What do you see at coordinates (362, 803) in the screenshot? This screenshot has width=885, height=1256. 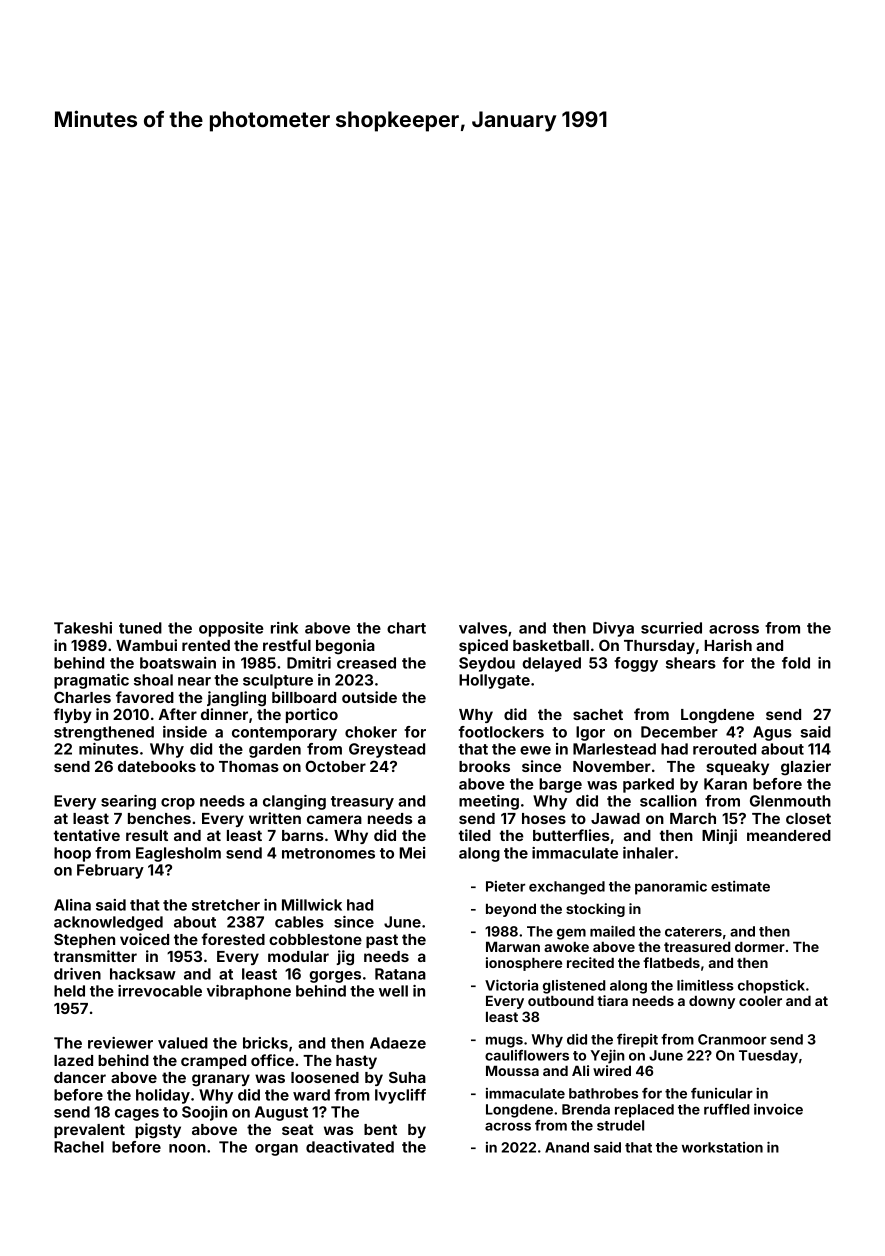 I see `treasury` at bounding box center [362, 803].
